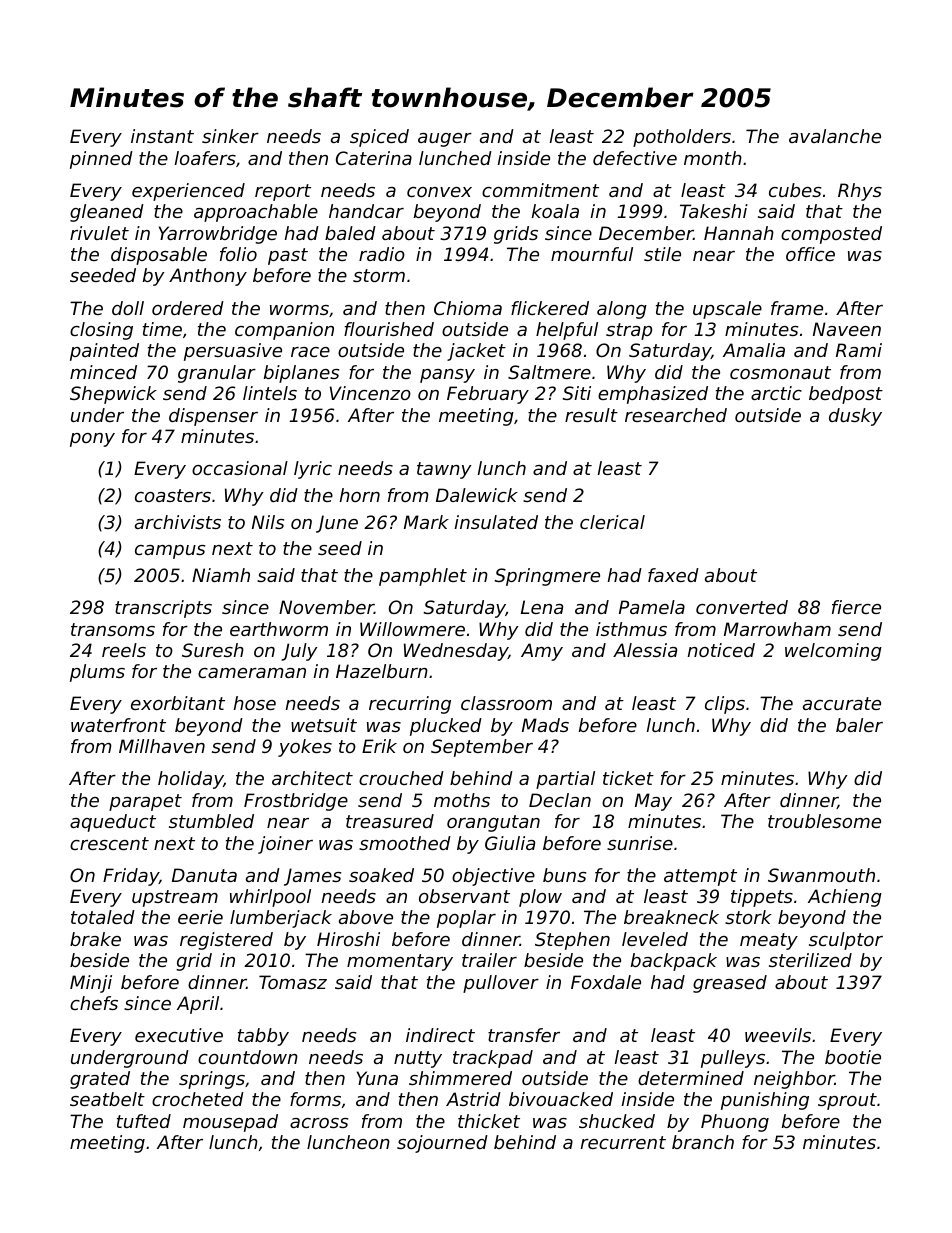 The image size is (952, 1233). Describe the element at coordinates (833, 652) in the screenshot. I see `welcoming` at that location.
